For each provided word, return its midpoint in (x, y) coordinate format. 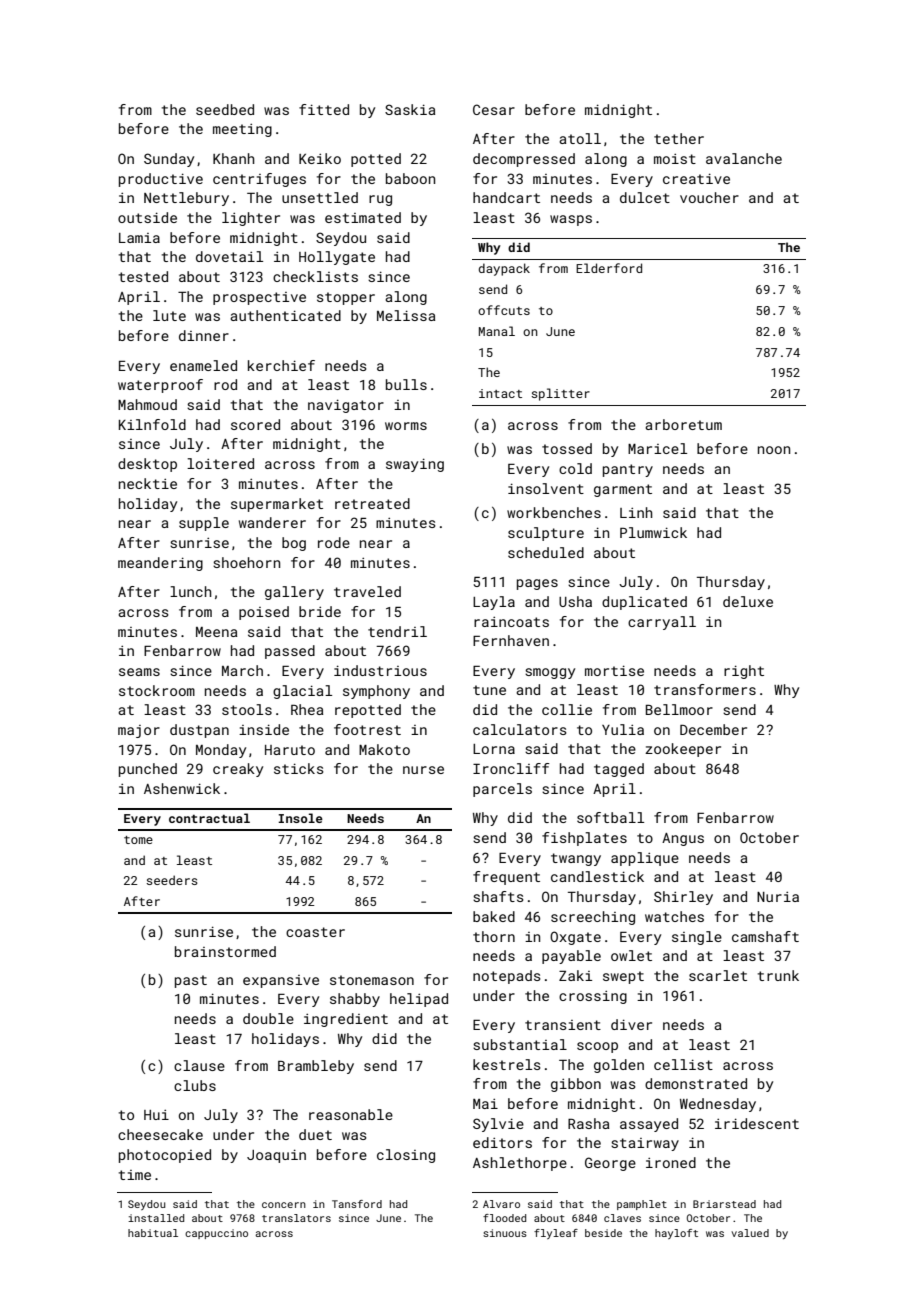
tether (679, 138)
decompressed (524, 160)
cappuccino (216, 1234)
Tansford (357, 1204)
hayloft (676, 1234)
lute (169, 315)
